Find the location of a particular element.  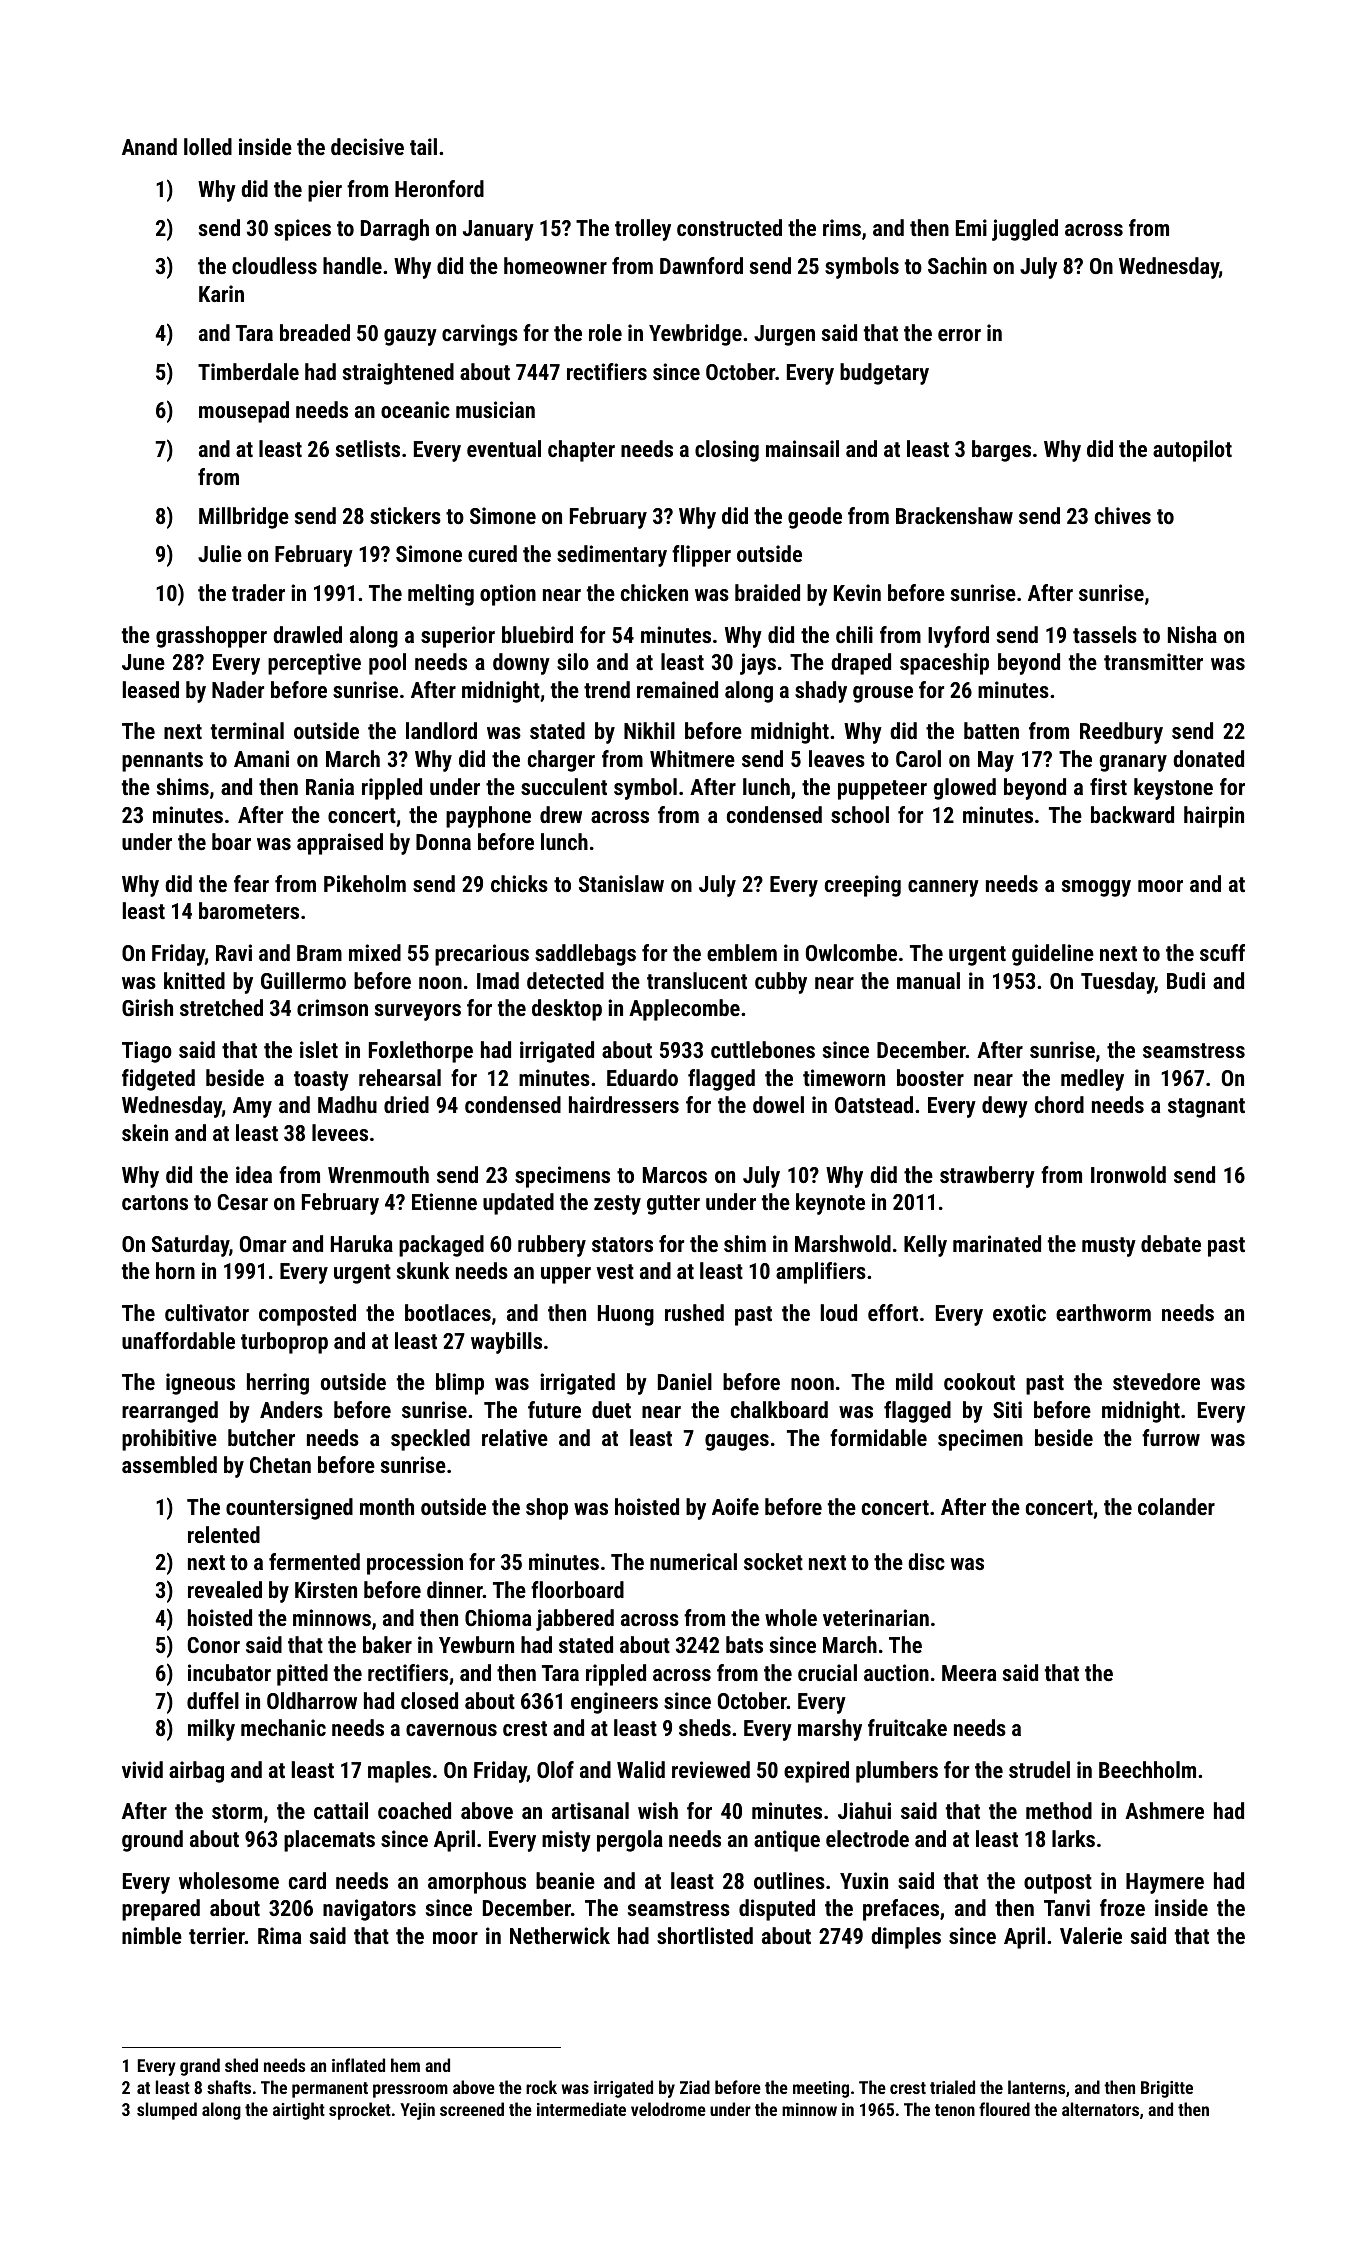

lolled is located at coordinates (208, 146).
